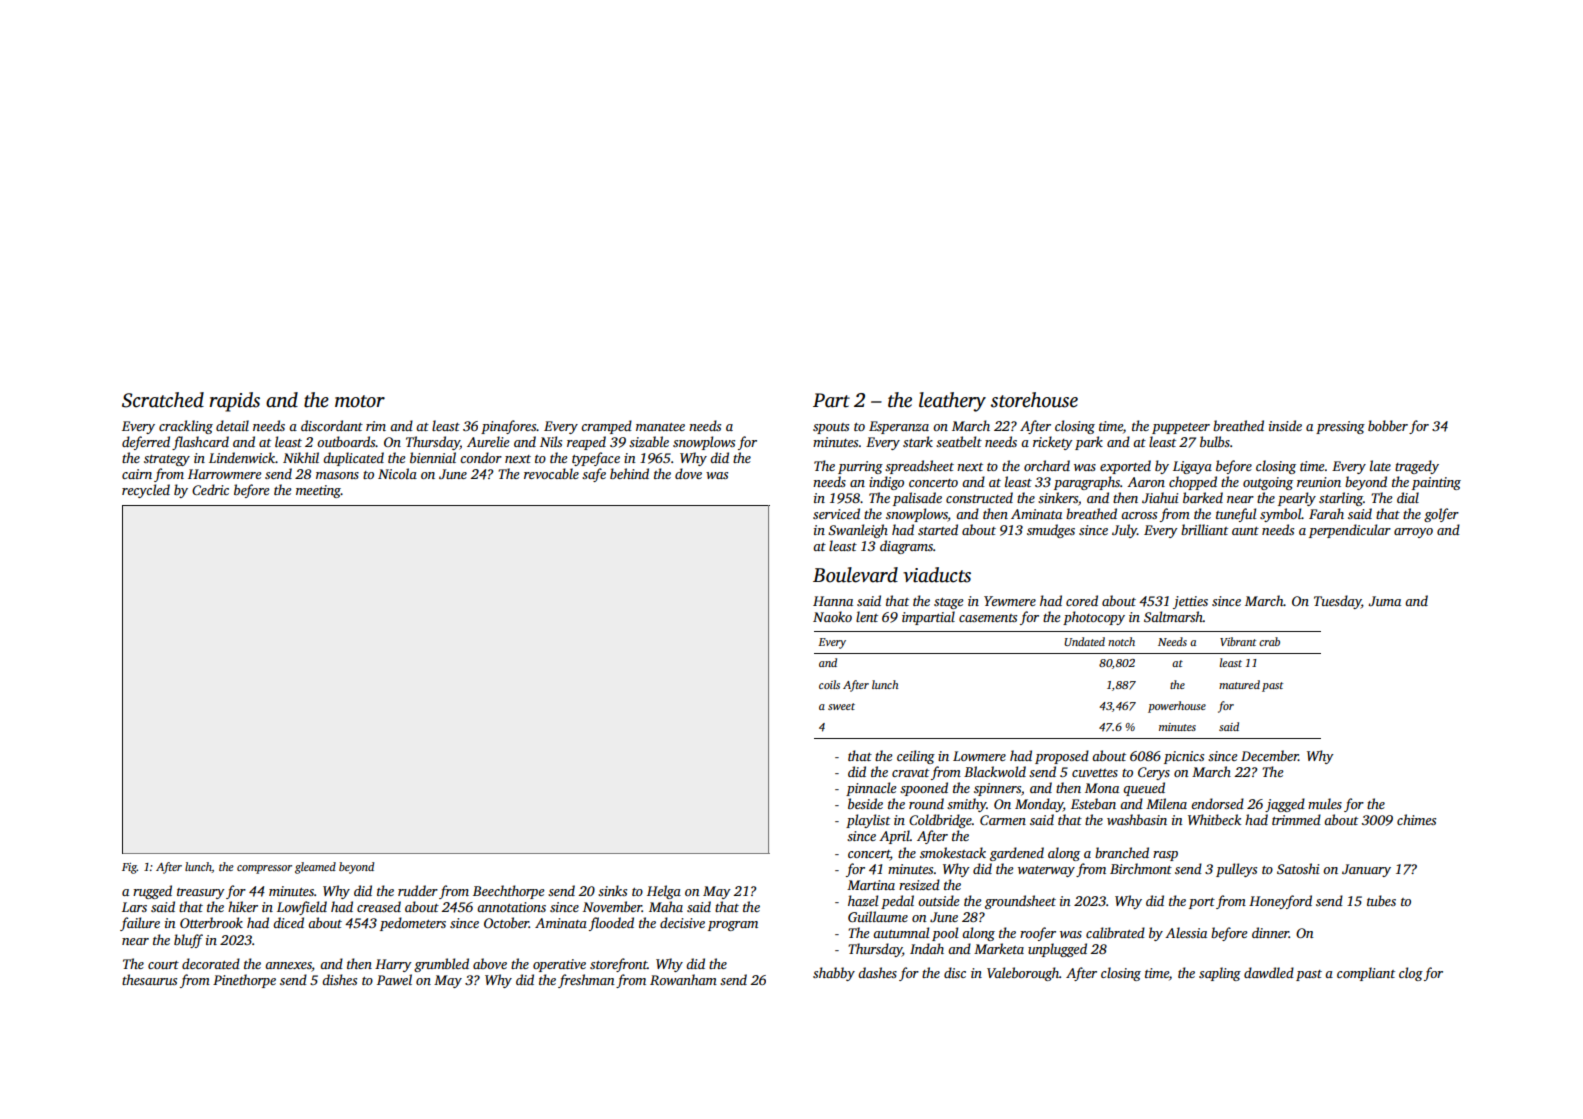 The image size is (1583, 1119). What do you see at coordinates (140, 924) in the screenshot?
I see `failure` at bounding box center [140, 924].
